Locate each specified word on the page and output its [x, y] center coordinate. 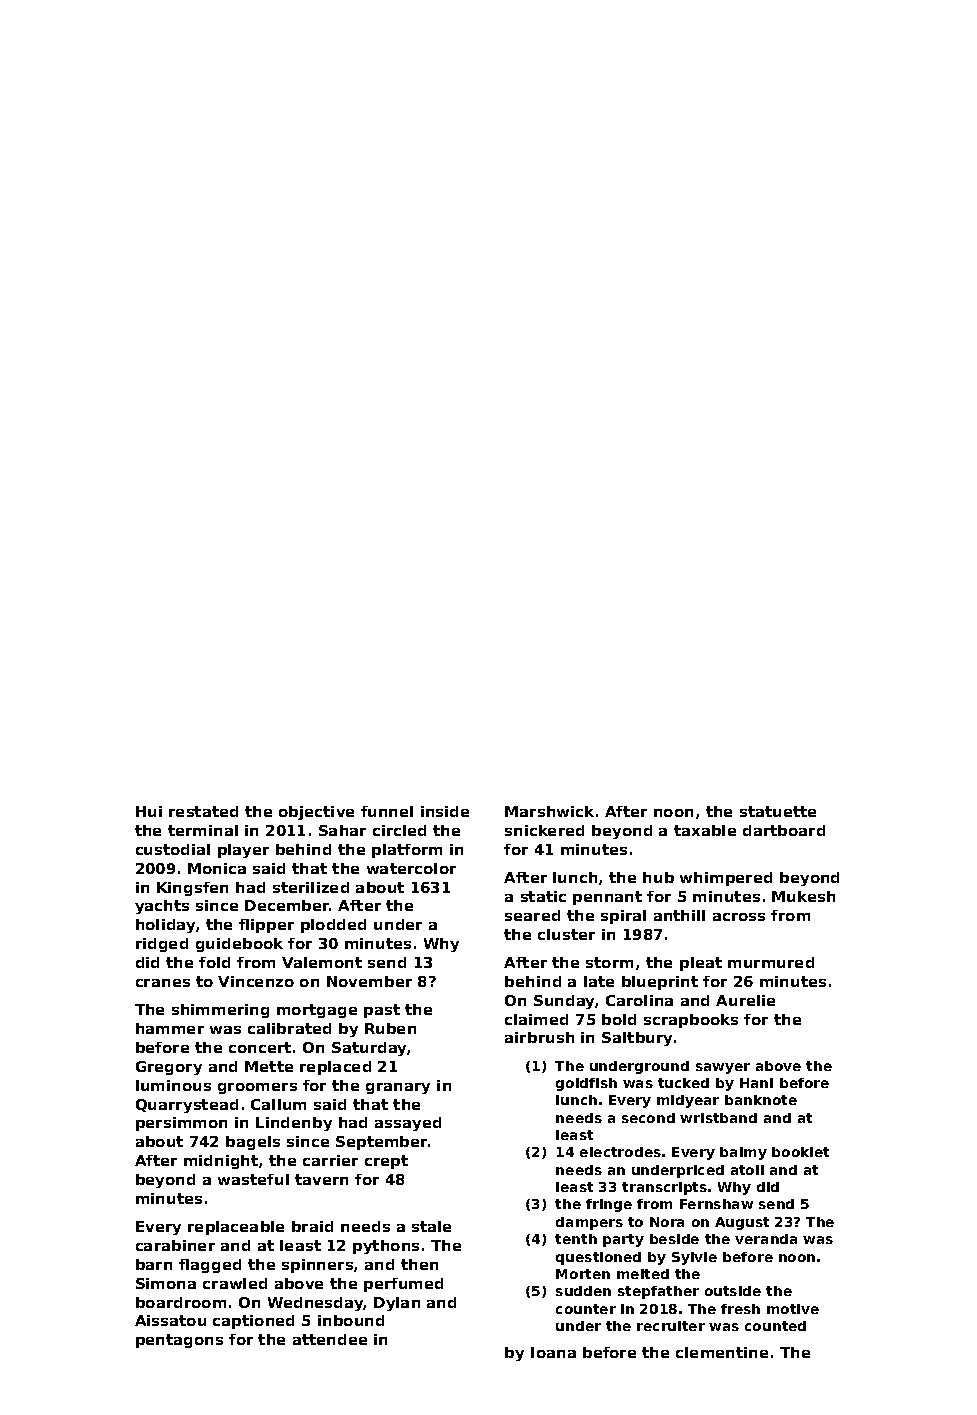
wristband [718, 1118]
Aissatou [170, 1320]
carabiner [175, 1245]
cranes [163, 983]
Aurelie [745, 1000]
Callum [278, 1104]
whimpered [726, 879]
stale [431, 1226]
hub [658, 877]
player [243, 851]
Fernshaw [716, 1204]
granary [398, 1088]
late [599, 981]
